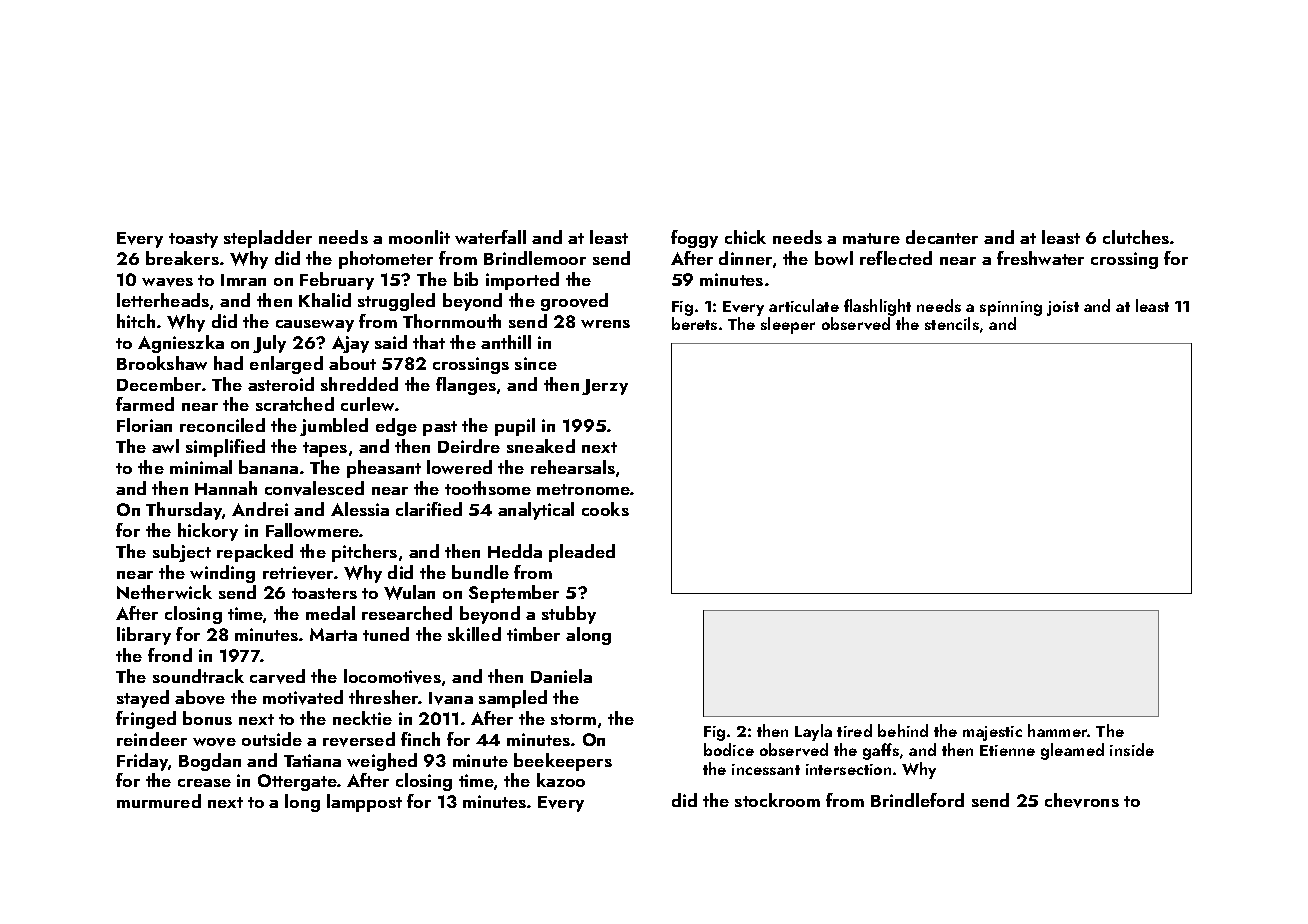  Describe the element at coordinates (605, 509) in the document. I see `cooks` at that location.
